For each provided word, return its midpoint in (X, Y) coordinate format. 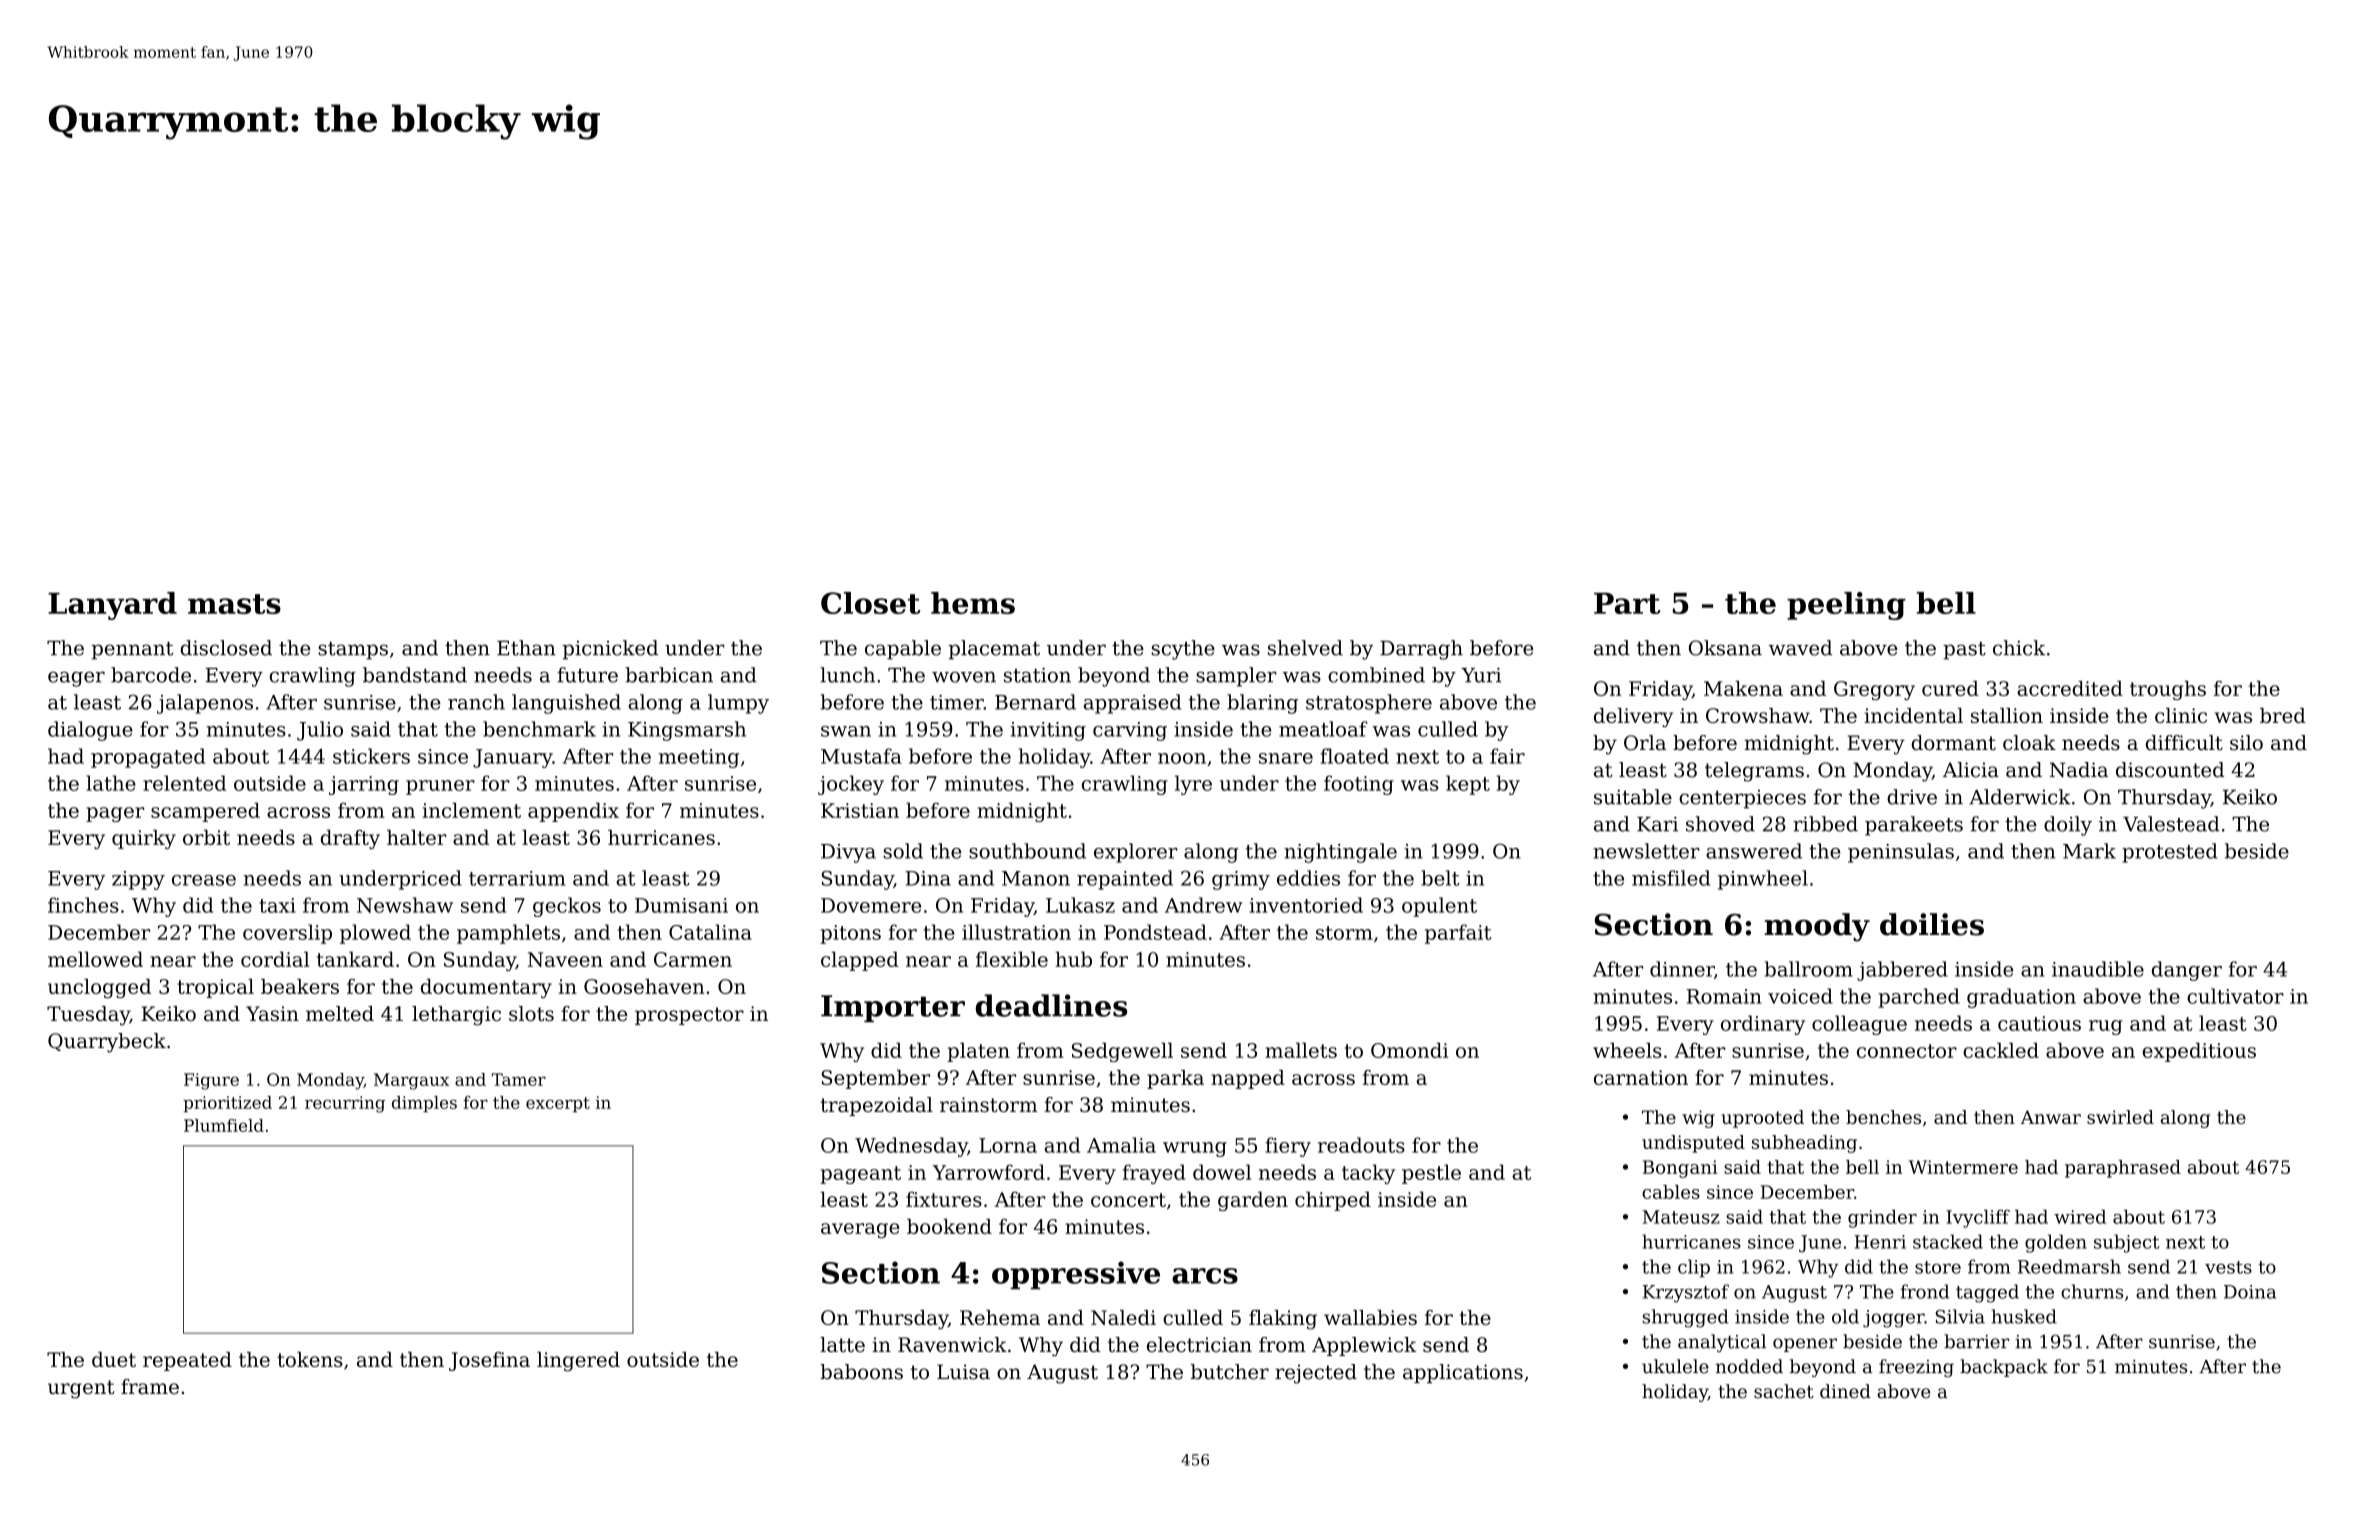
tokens (310, 1359)
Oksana (1725, 648)
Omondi (1409, 1050)
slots (531, 1013)
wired (2080, 1216)
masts (234, 604)
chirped (1333, 1201)
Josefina (489, 1361)
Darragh (1421, 650)
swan (846, 731)
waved (1800, 648)
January (513, 758)
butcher (1230, 1372)
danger (2187, 971)
